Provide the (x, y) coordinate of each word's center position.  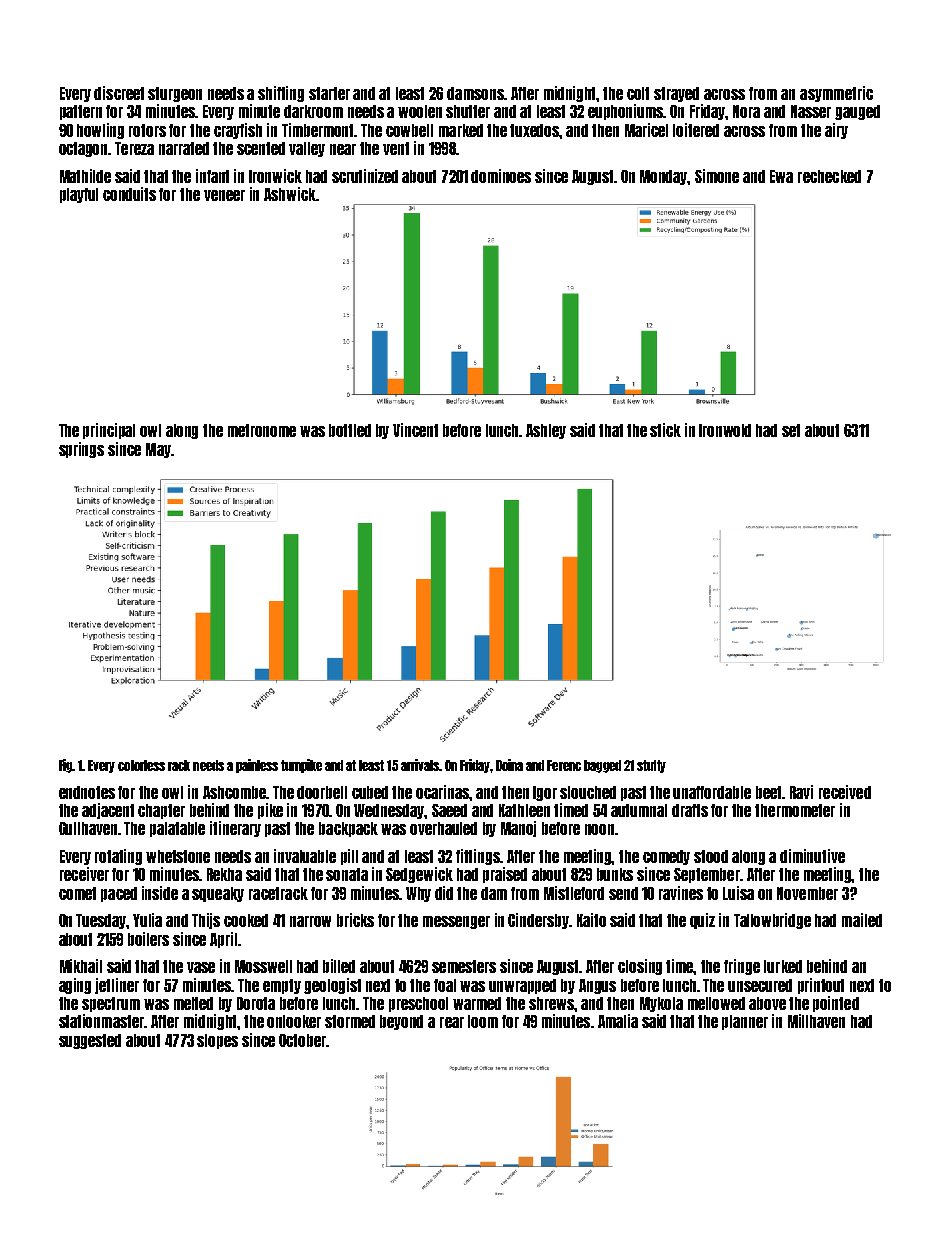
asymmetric (836, 94)
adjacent (108, 811)
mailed (862, 920)
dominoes (501, 176)
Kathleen (524, 810)
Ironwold (725, 430)
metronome (262, 430)
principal (109, 431)
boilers (148, 939)
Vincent (415, 430)
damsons (475, 93)
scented (261, 148)
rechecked (829, 176)
